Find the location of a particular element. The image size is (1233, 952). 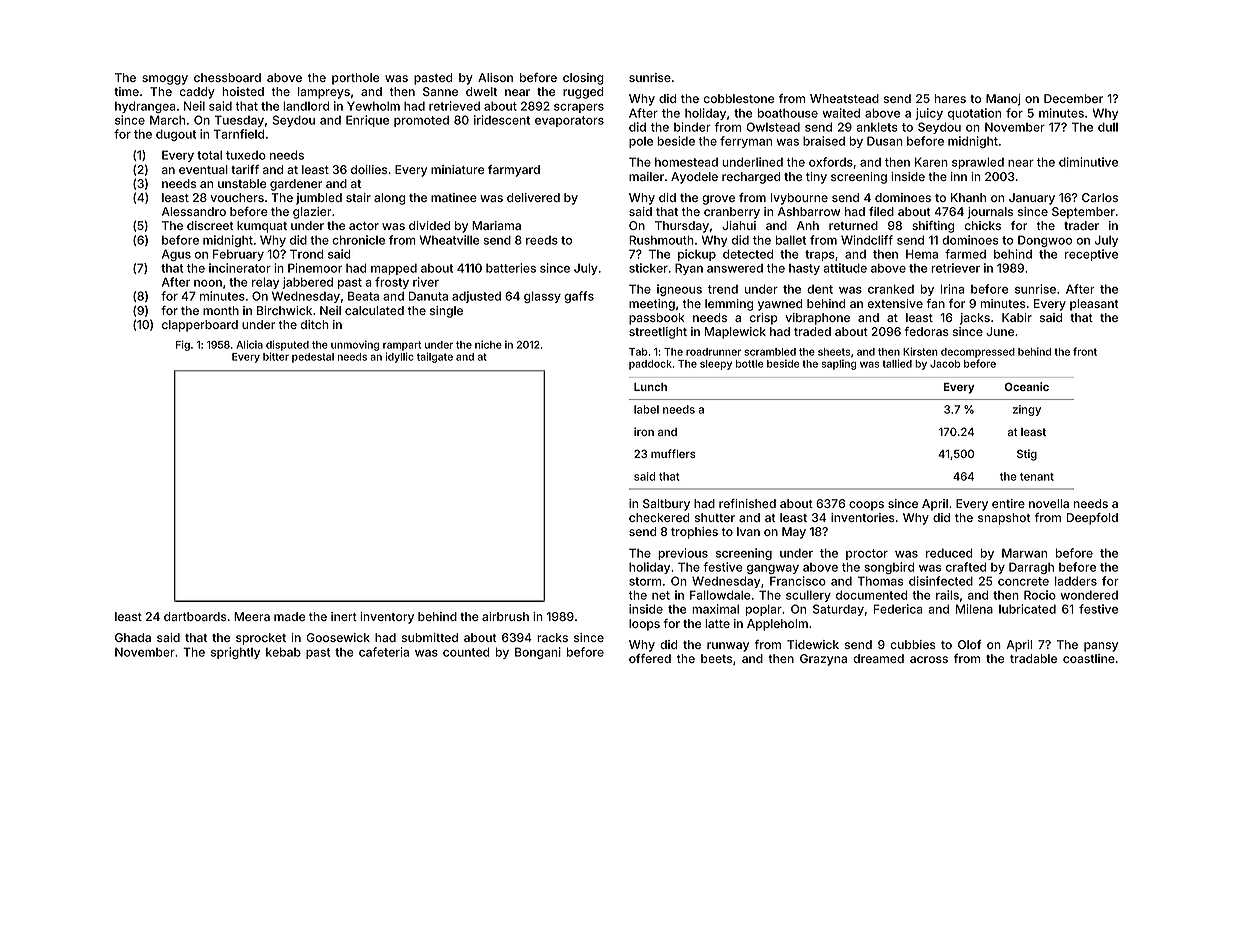

evaporators is located at coordinates (569, 121).
